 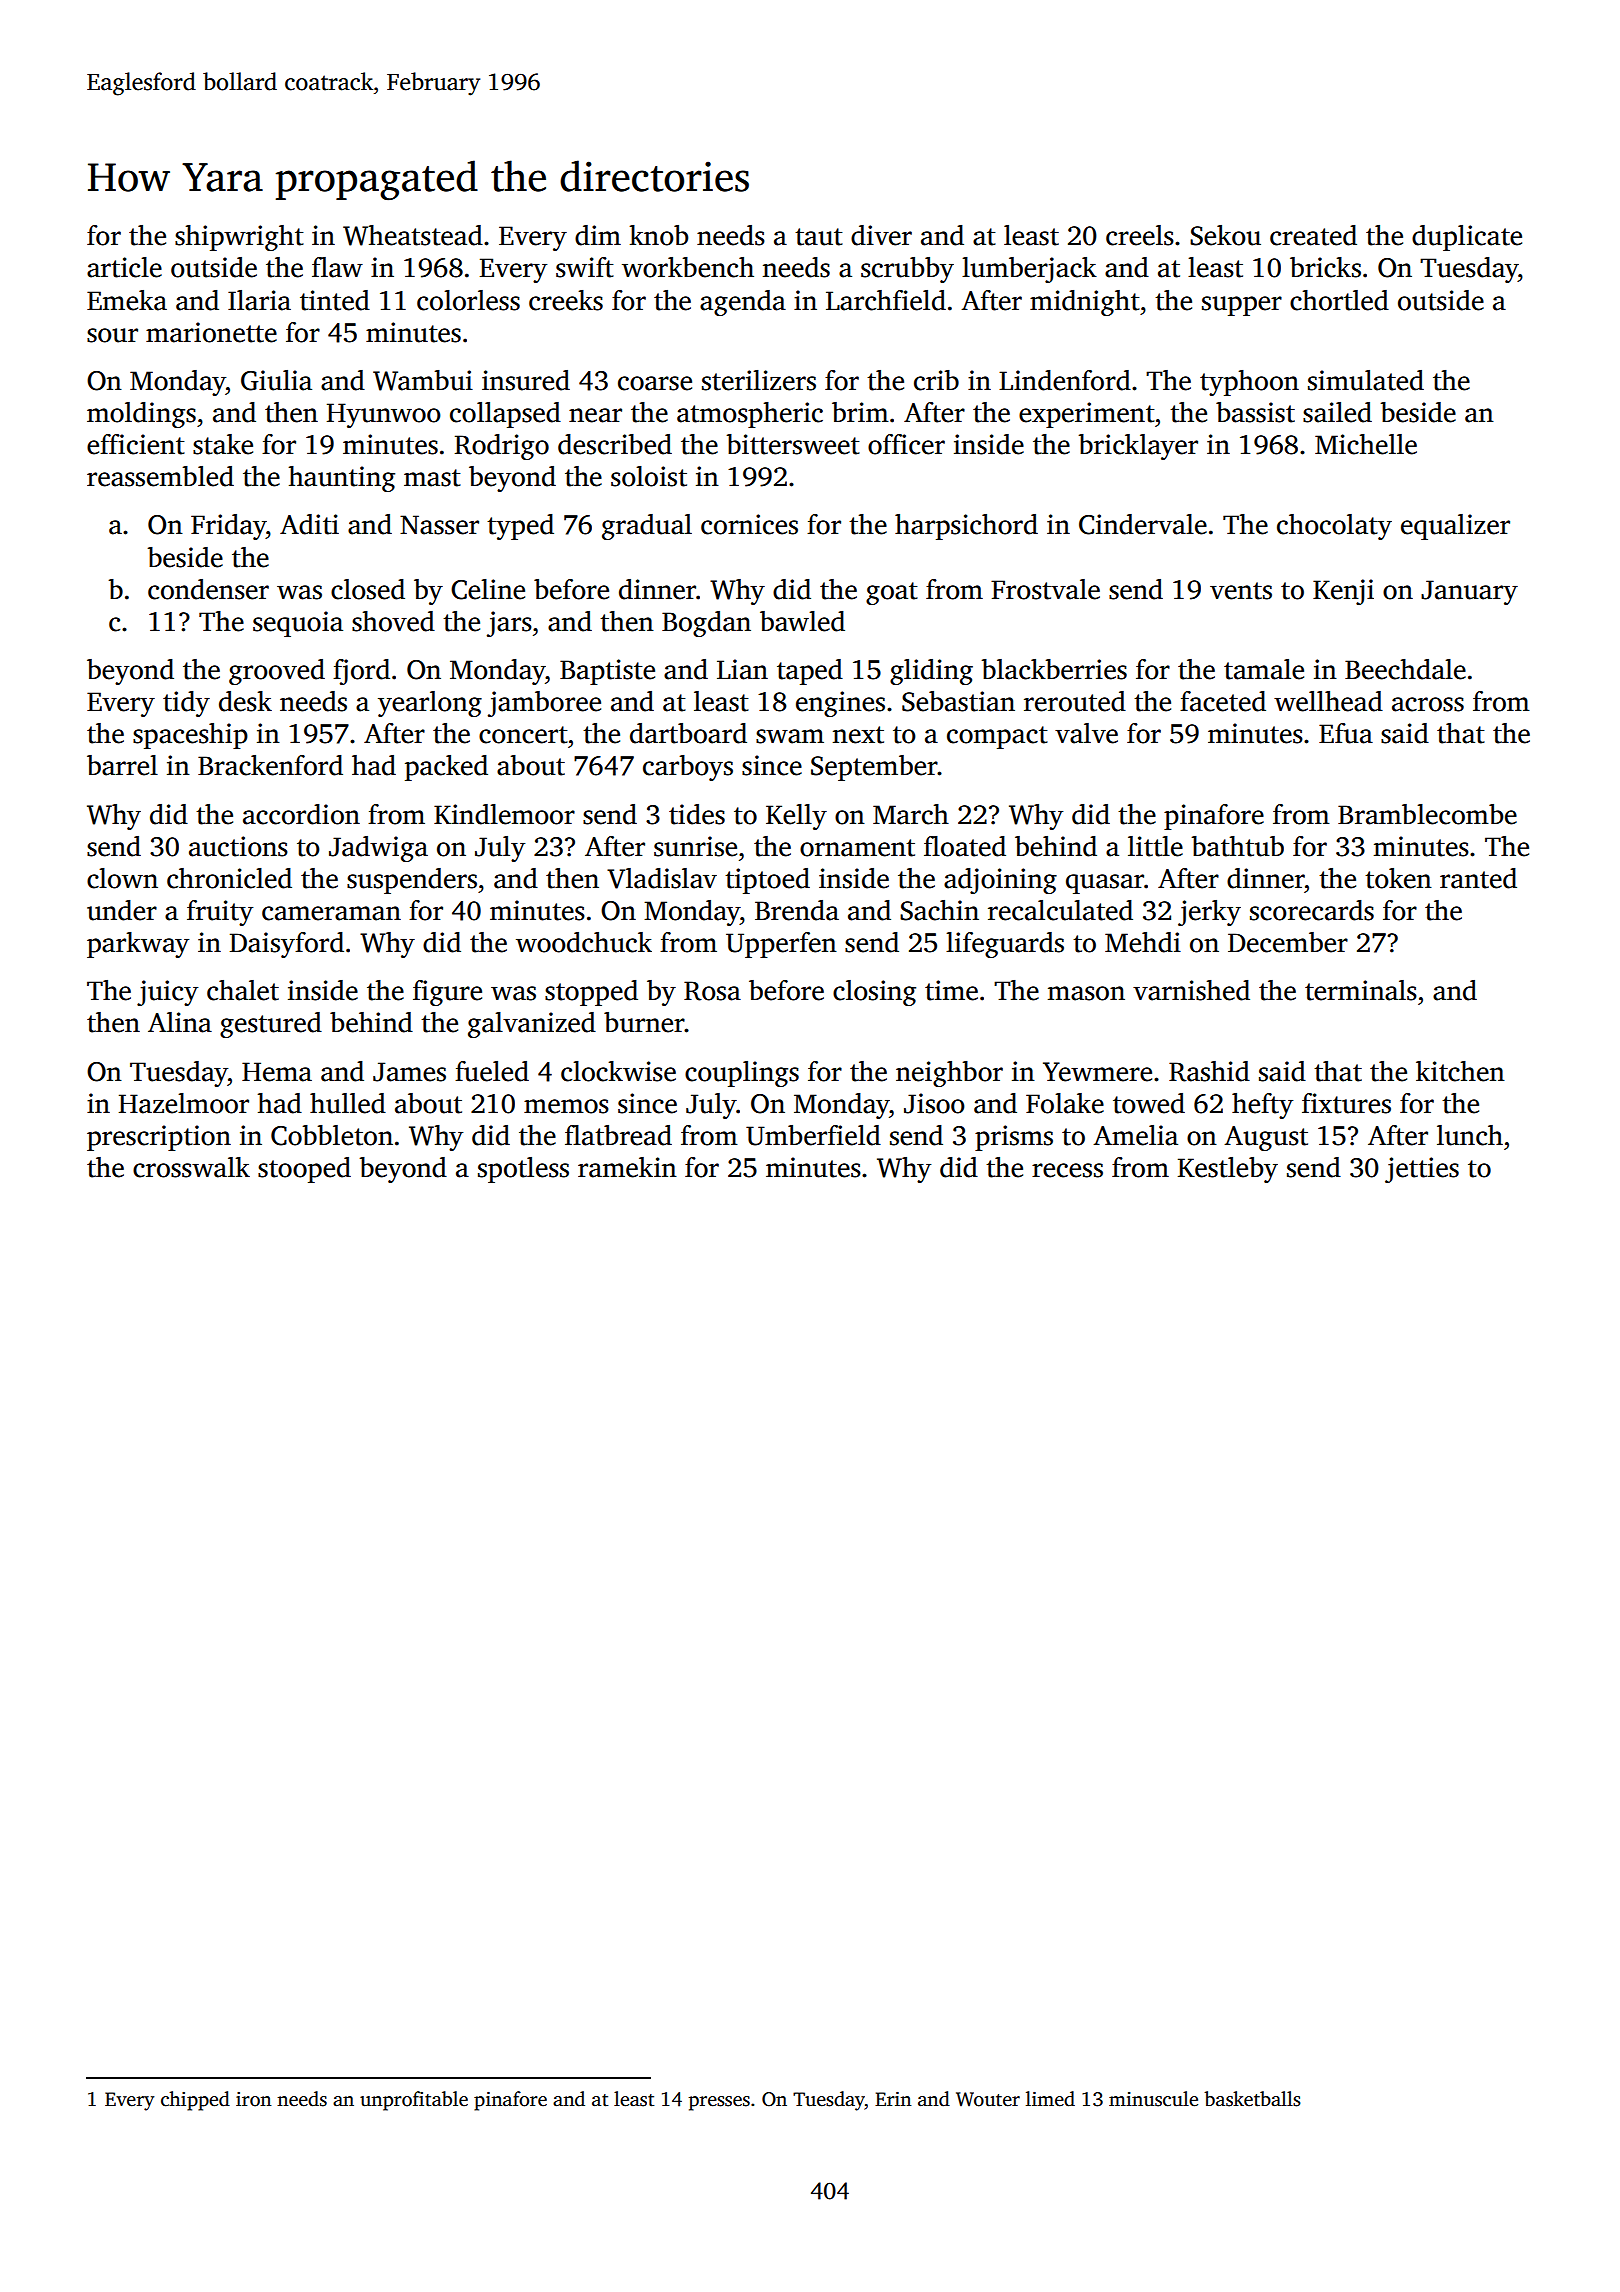 What do you see at coordinates (304, 1170) in the screenshot?
I see `stooped` at bounding box center [304, 1170].
